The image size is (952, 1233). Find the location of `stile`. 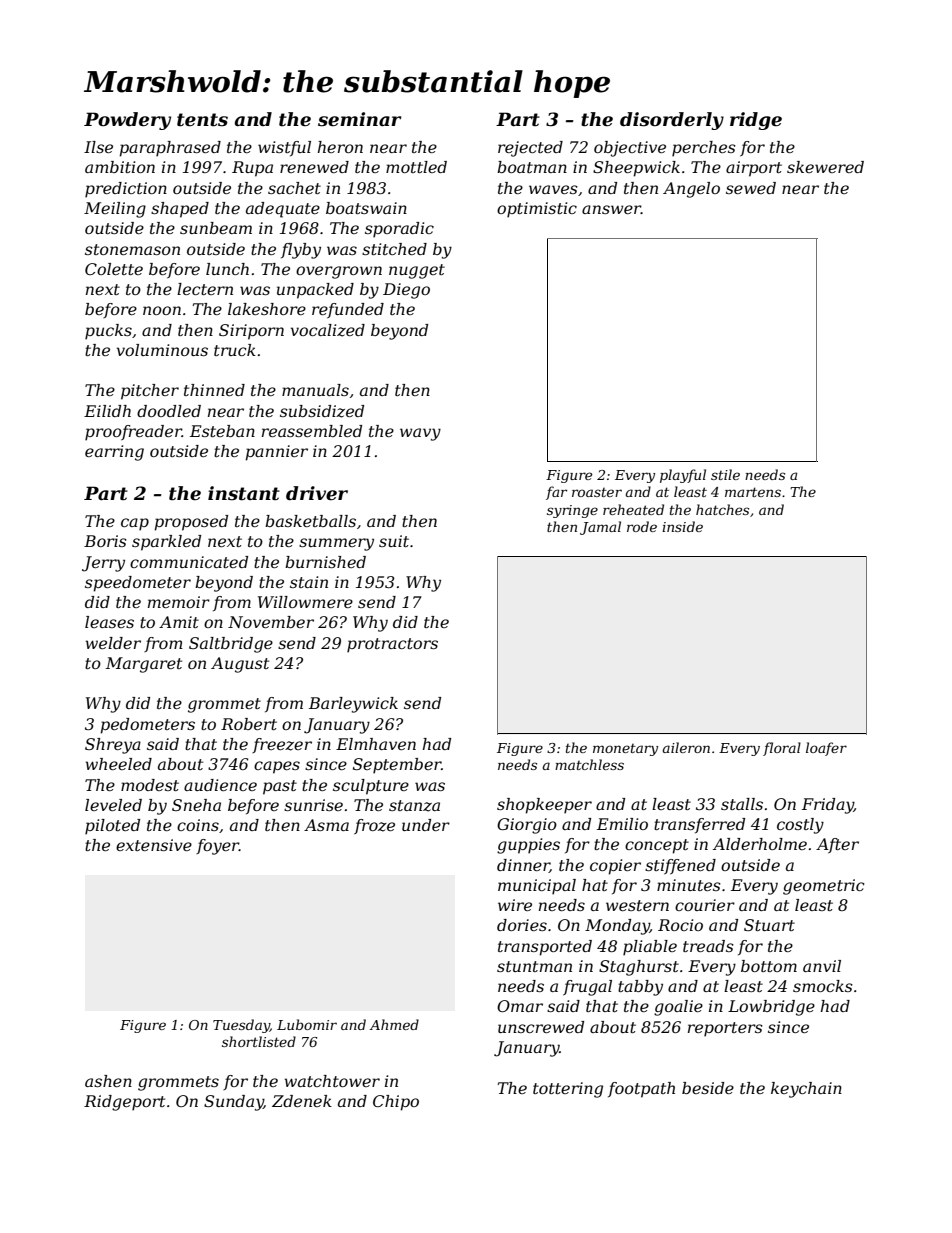

stile is located at coordinates (725, 474).
